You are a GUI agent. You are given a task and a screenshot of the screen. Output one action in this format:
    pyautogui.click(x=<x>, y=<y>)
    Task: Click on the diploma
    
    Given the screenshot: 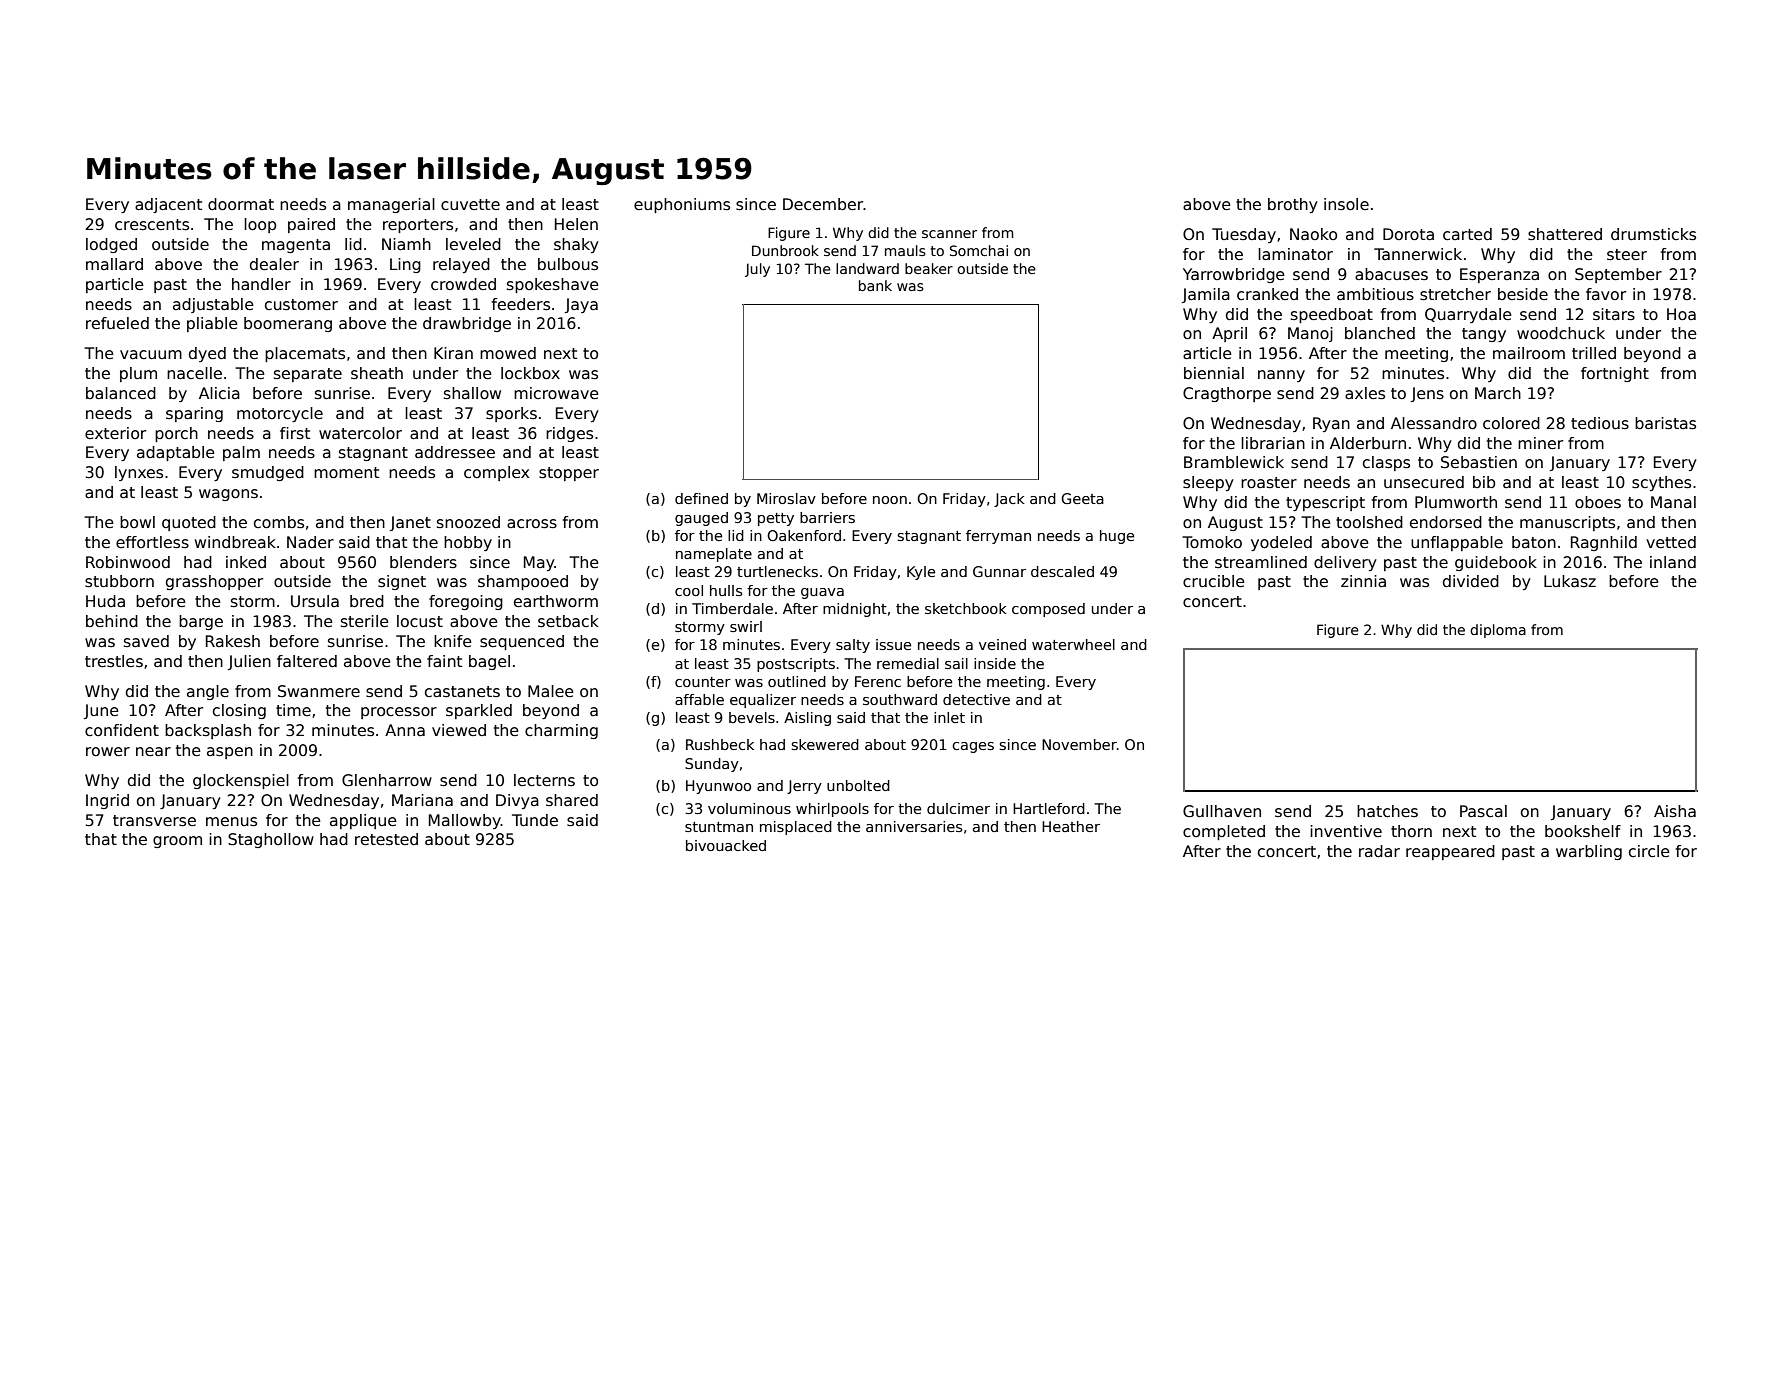 What is the action you would take?
    pyautogui.click(x=1498, y=631)
